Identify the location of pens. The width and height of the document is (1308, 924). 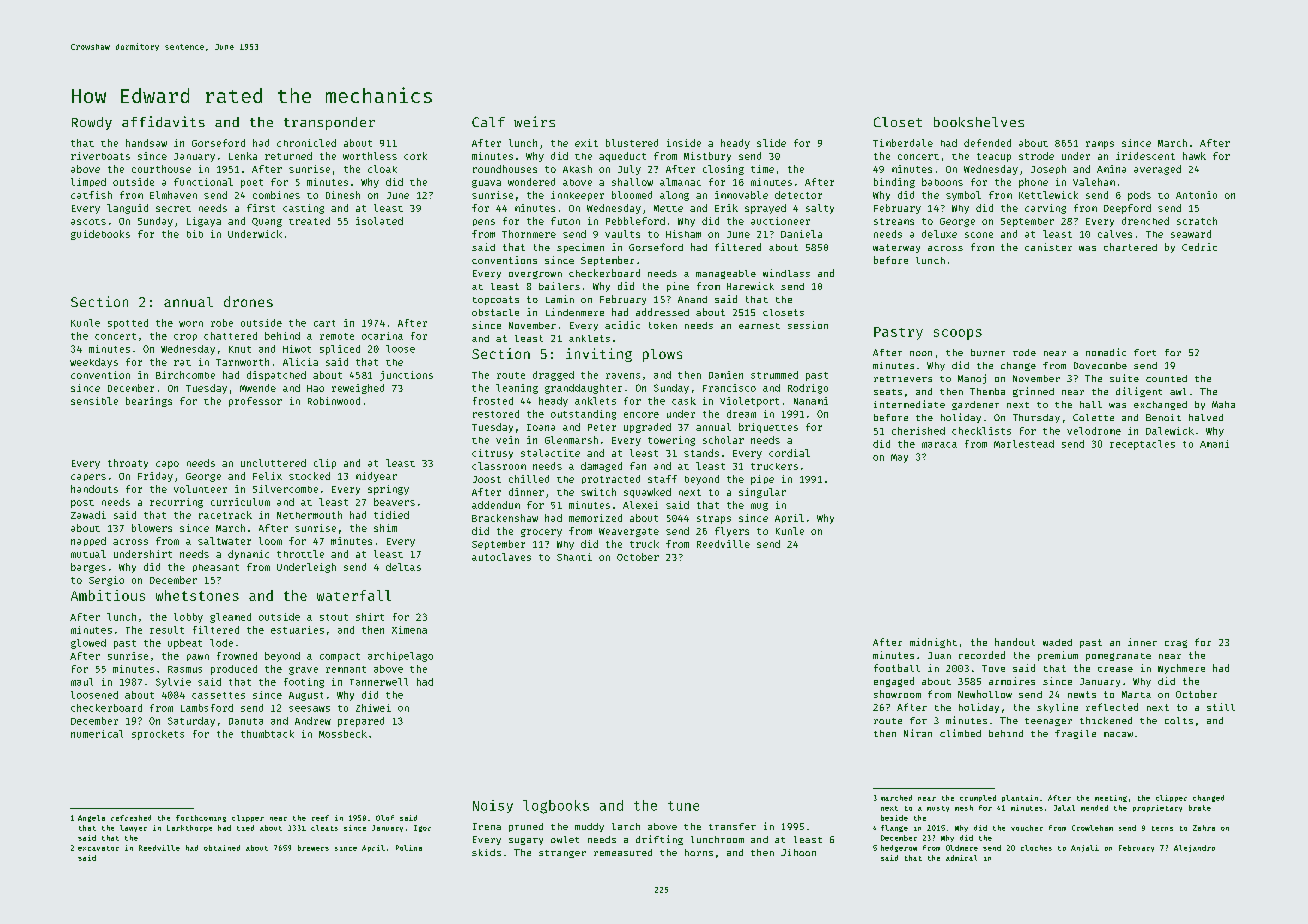
(484, 222).
